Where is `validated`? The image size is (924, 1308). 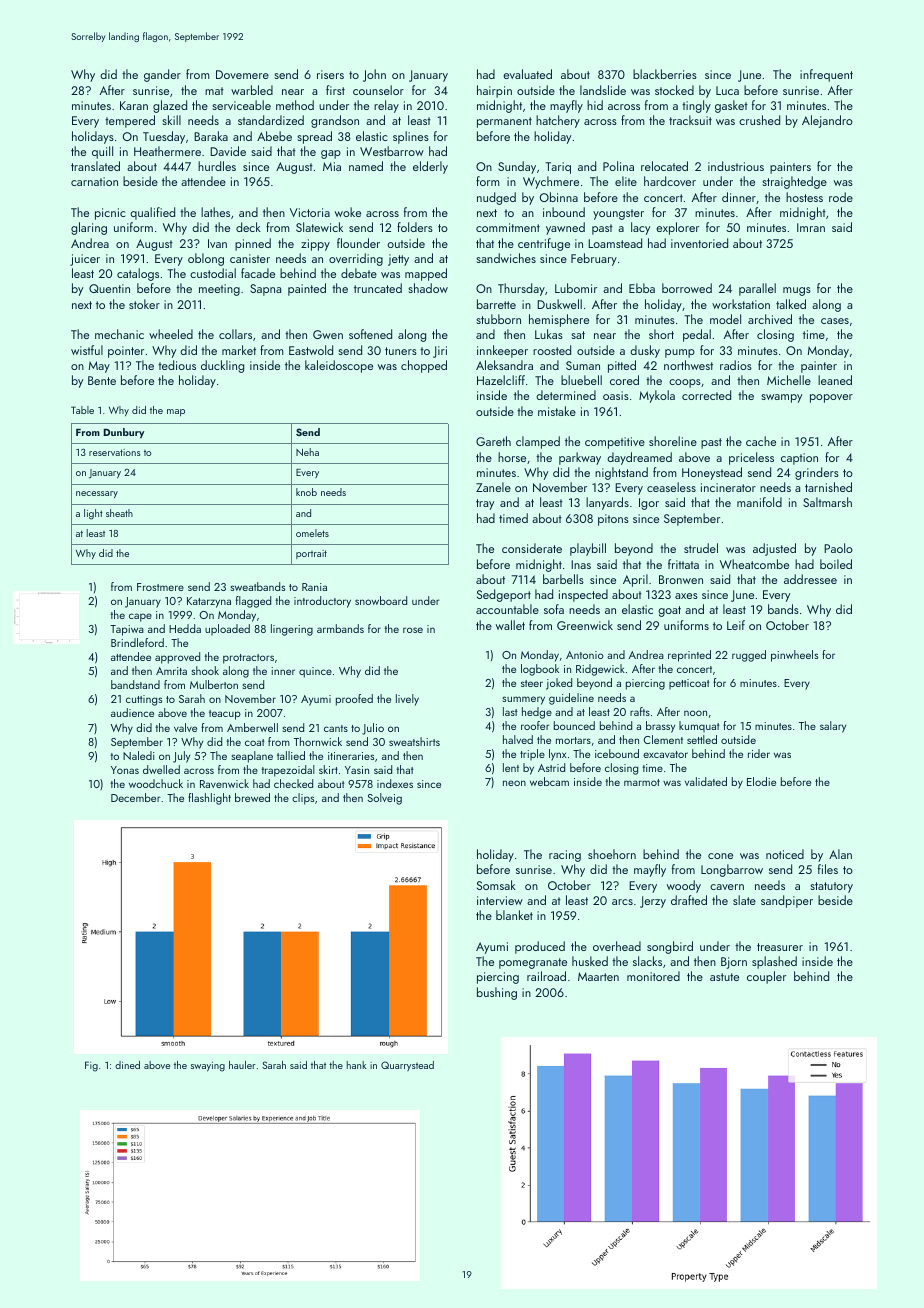 validated is located at coordinates (706, 781).
